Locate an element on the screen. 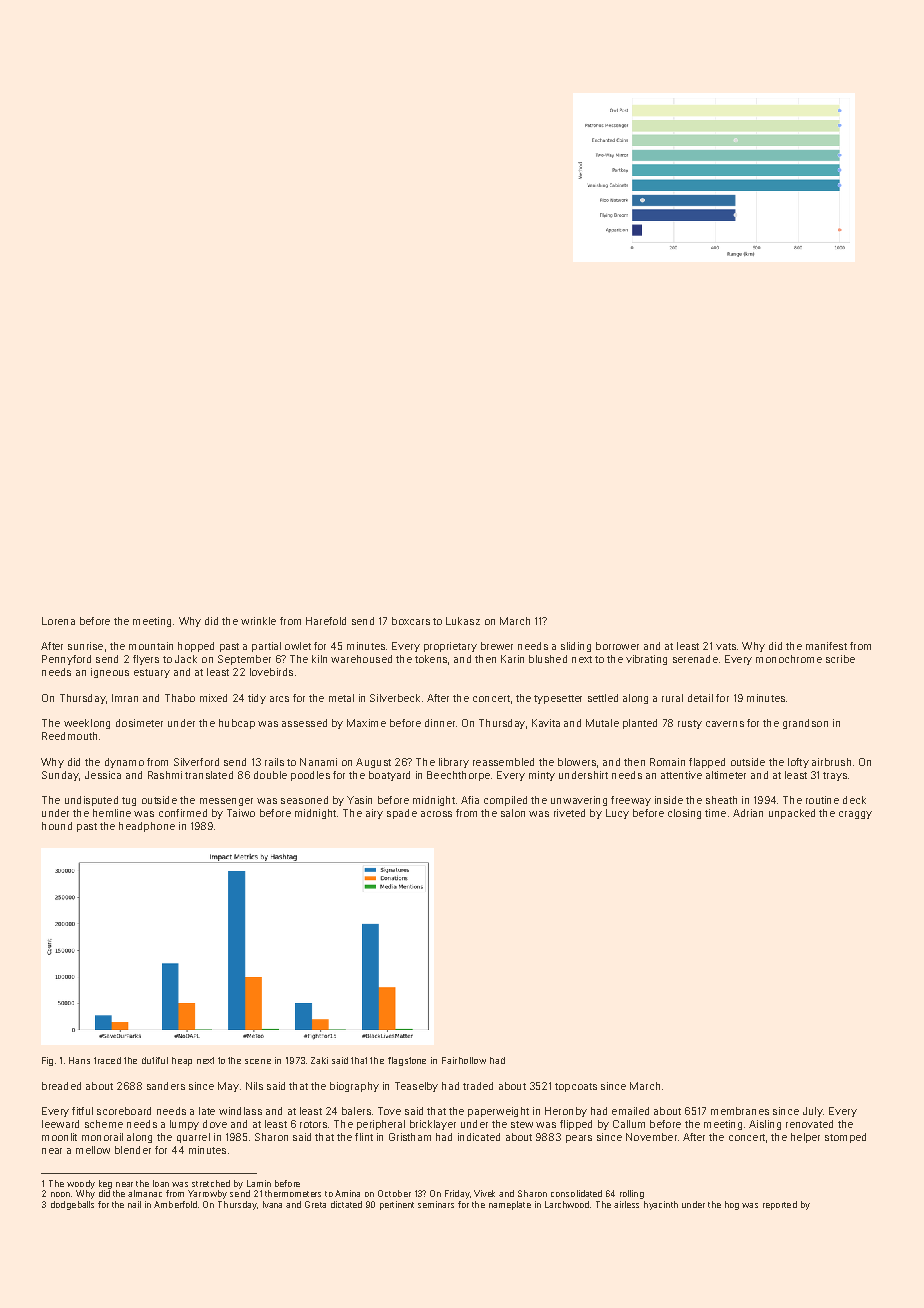 This screenshot has height=1308, width=924. proprietary is located at coordinates (450, 647).
